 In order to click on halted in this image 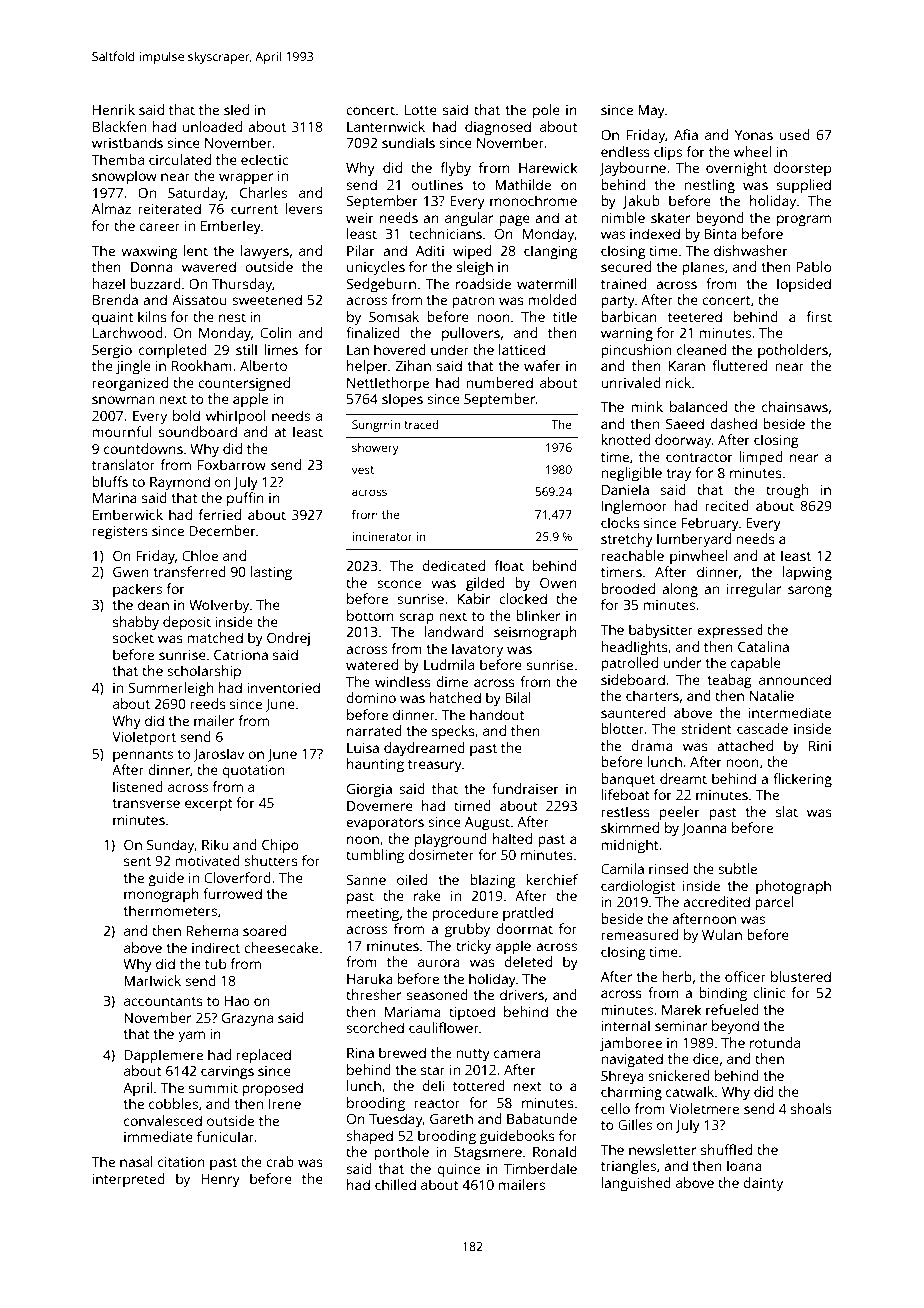, I will do `click(512, 838)`.
